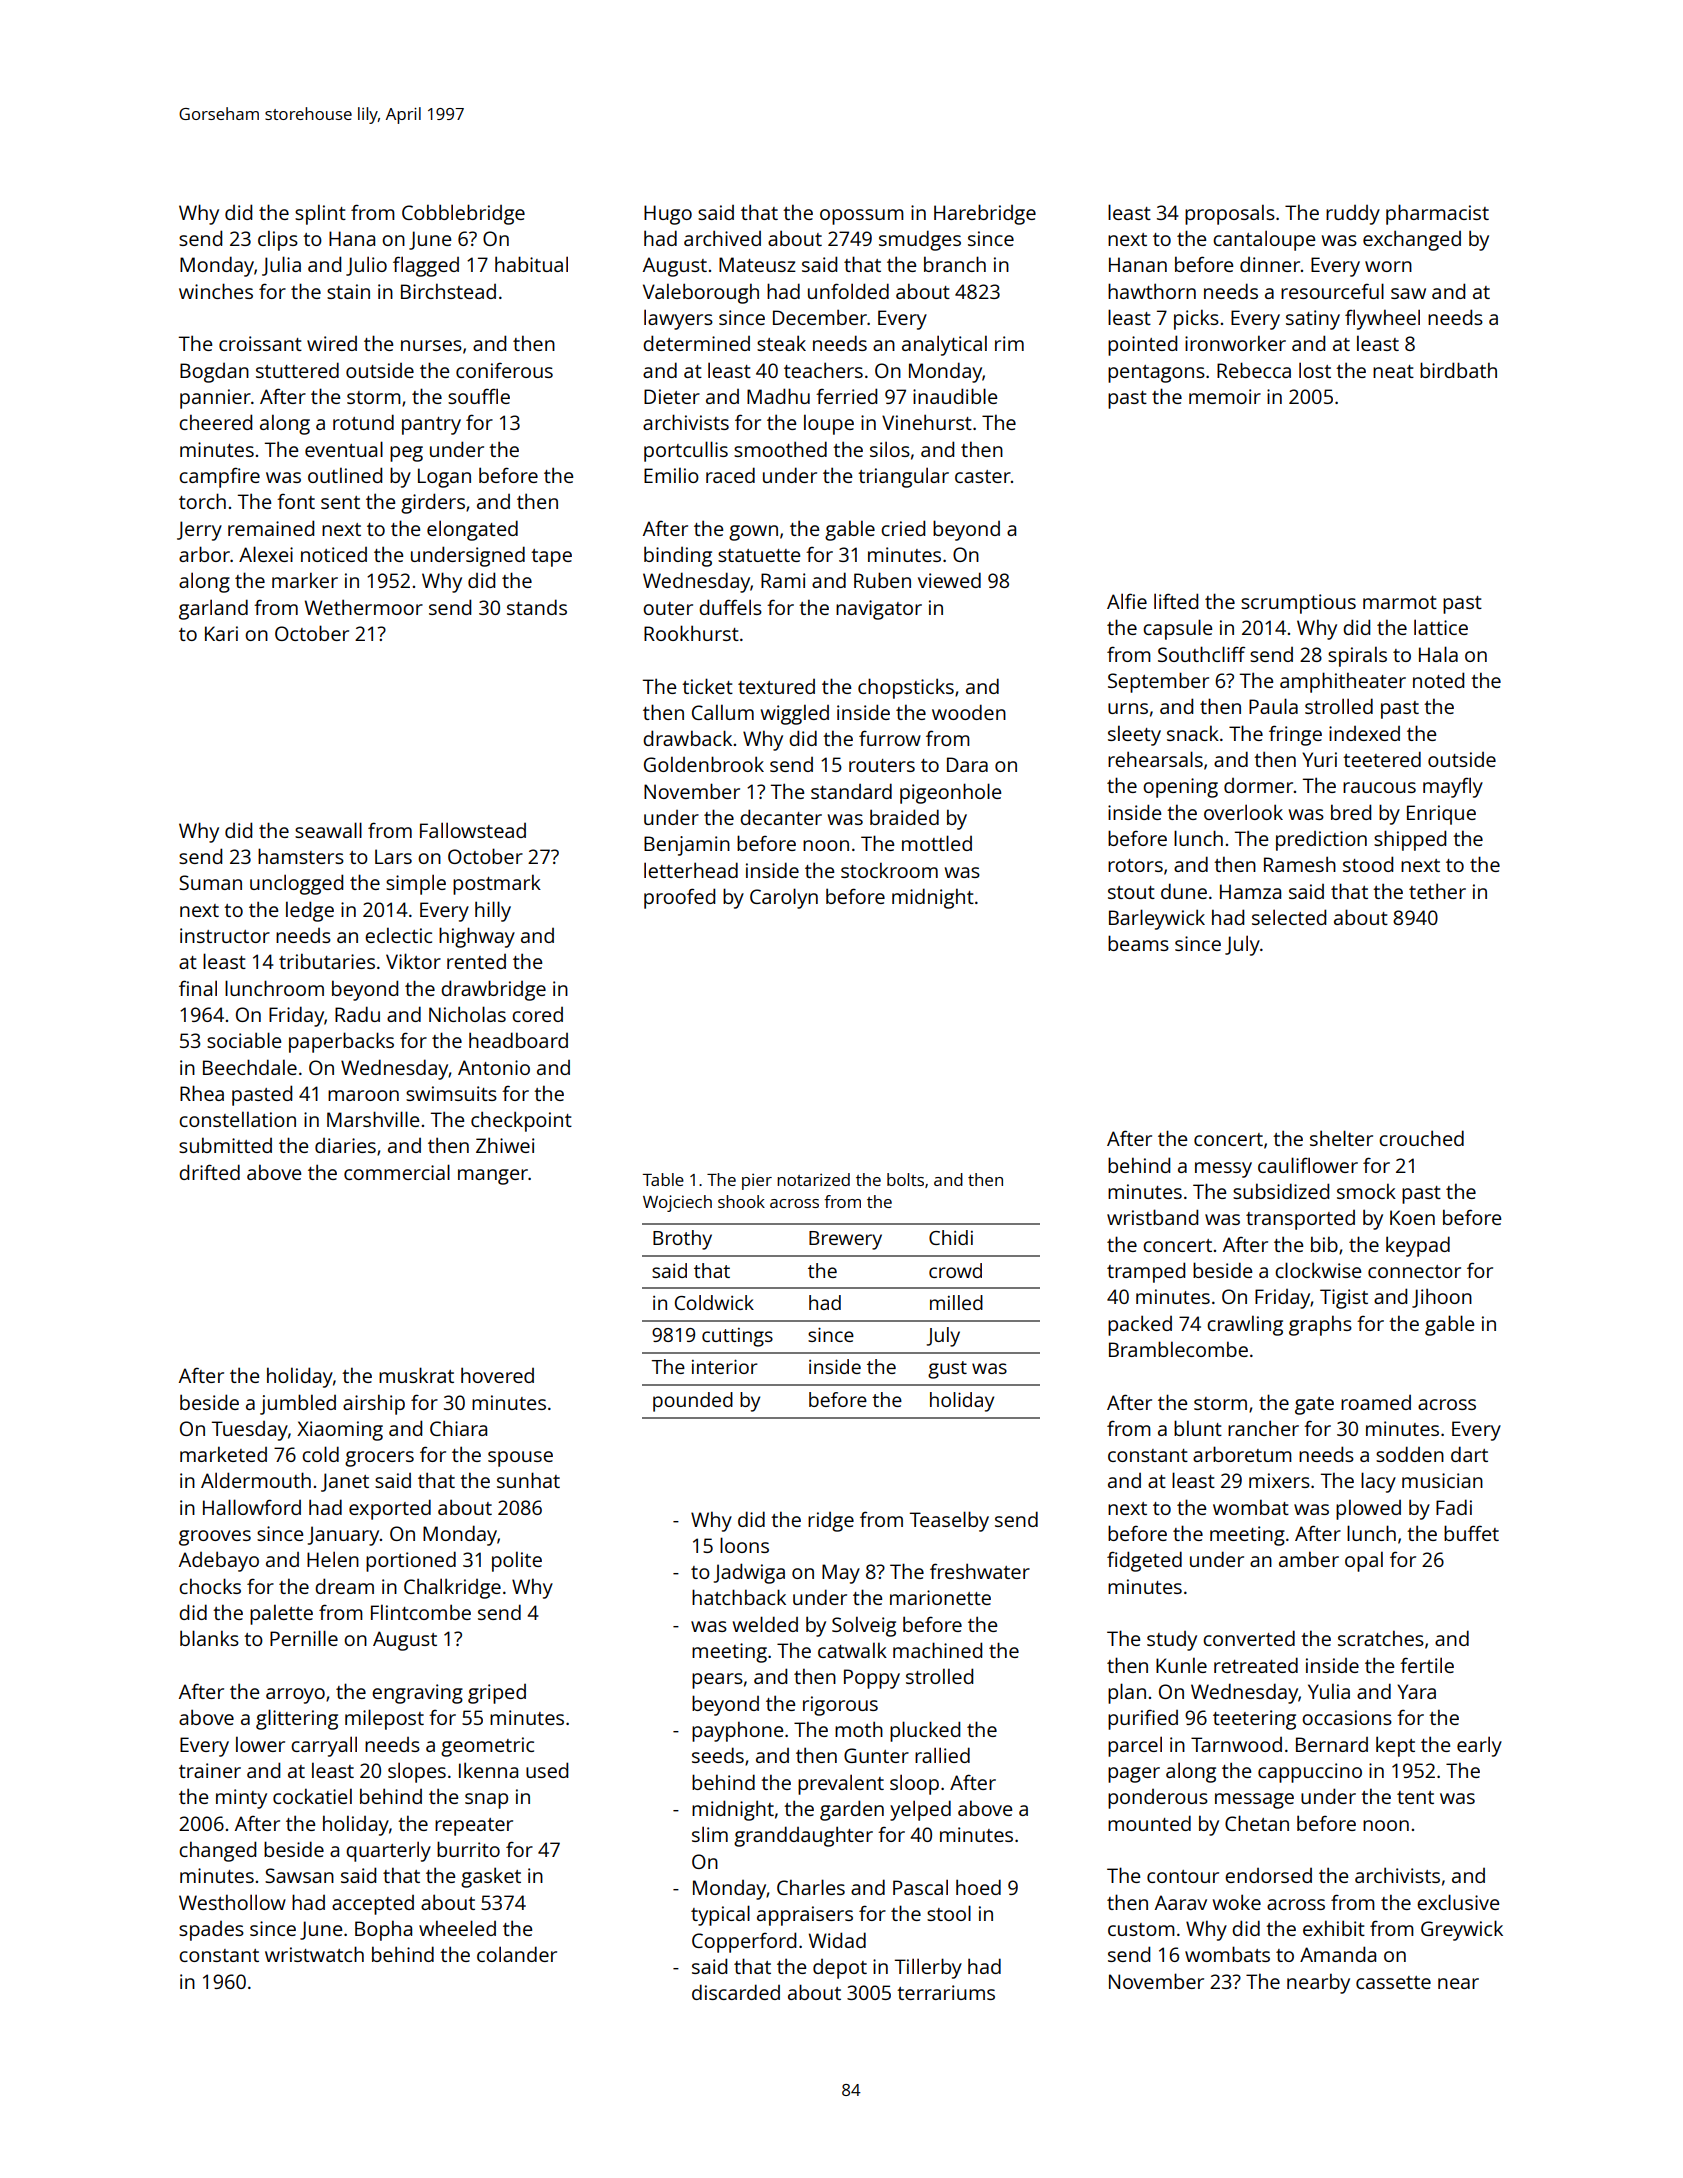 The width and height of the image is (1683, 2178). What do you see at coordinates (397, 1172) in the image?
I see `commercial` at bounding box center [397, 1172].
